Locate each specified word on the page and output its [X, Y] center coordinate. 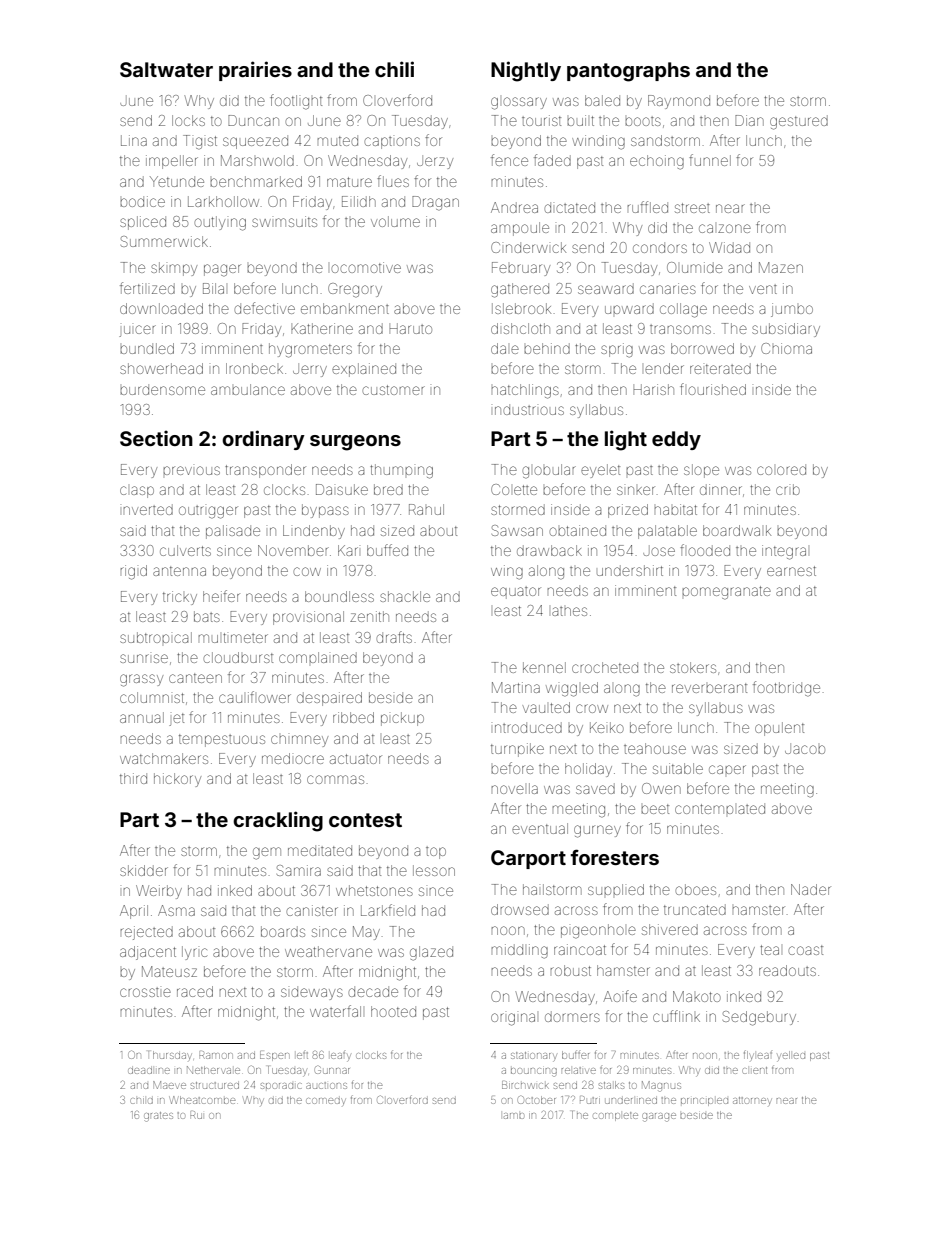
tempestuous [222, 740]
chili [394, 69]
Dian [749, 120]
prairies [255, 71]
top [436, 853]
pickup [402, 719]
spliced [143, 223]
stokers [693, 667]
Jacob [805, 748]
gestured [799, 122]
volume [395, 221]
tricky [180, 598]
